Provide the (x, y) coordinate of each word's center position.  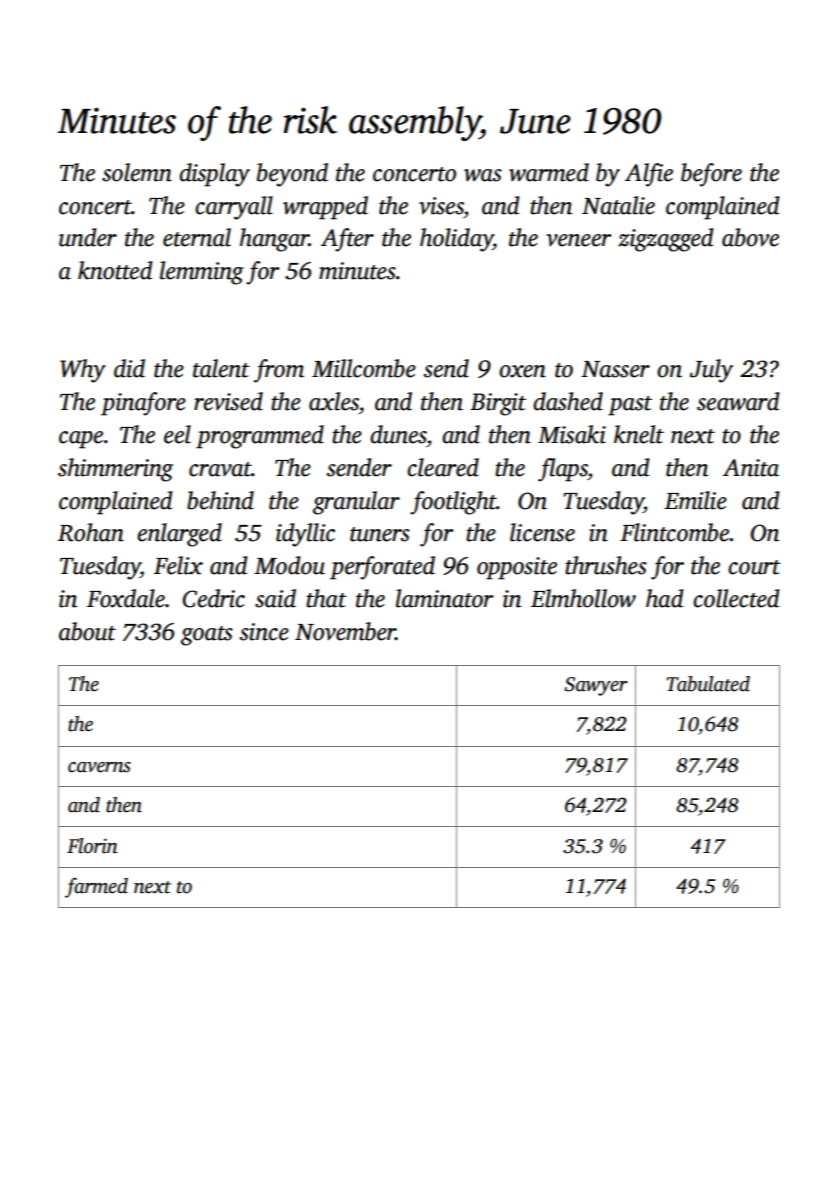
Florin (92, 846)
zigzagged (666, 240)
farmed (96, 887)
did (129, 368)
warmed (549, 172)
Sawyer (596, 686)
